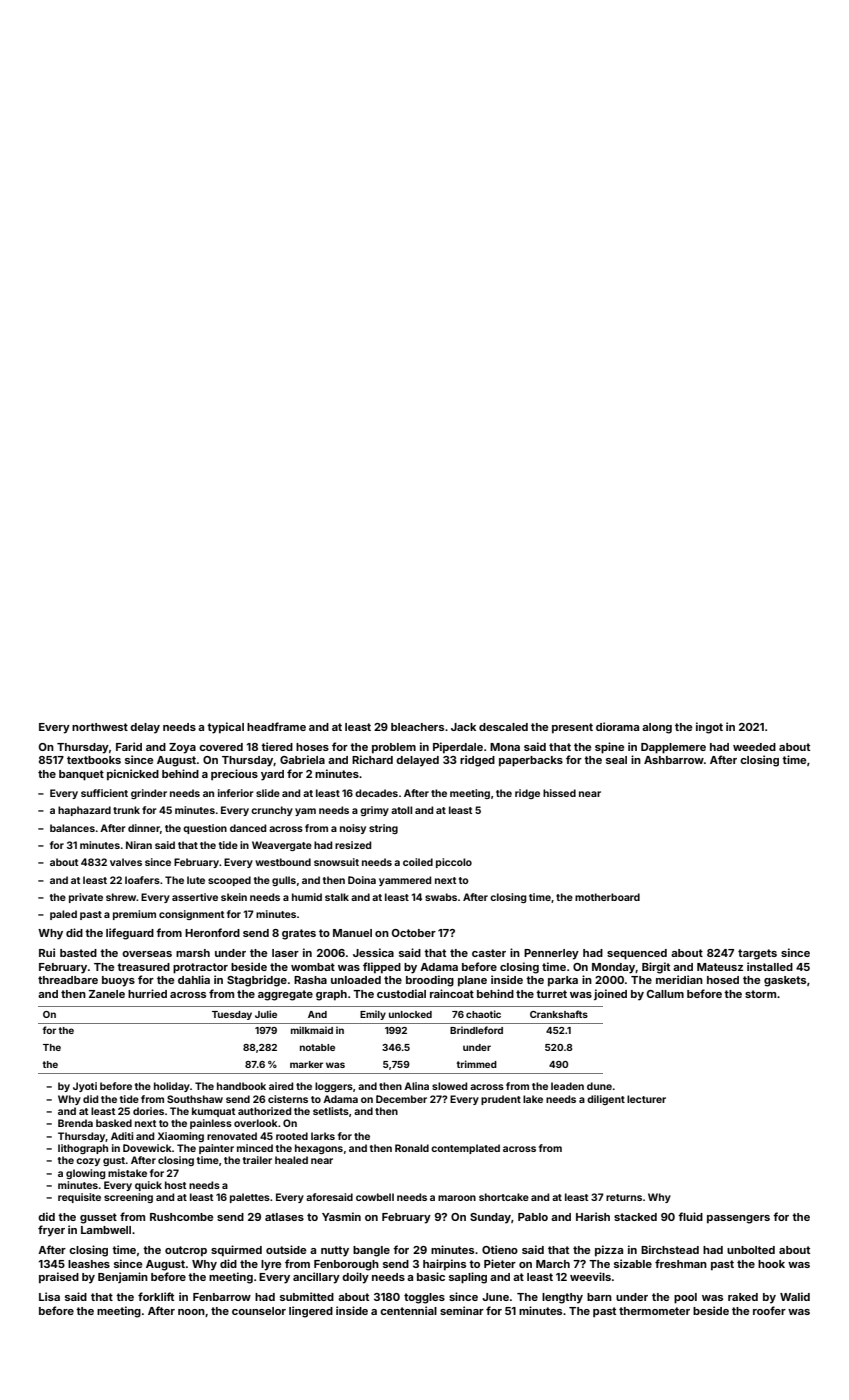 Image resolution: width=849 pixels, height=1400 pixels. What do you see at coordinates (336, 862) in the screenshot?
I see `snowsuit` at bounding box center [336, 862].
